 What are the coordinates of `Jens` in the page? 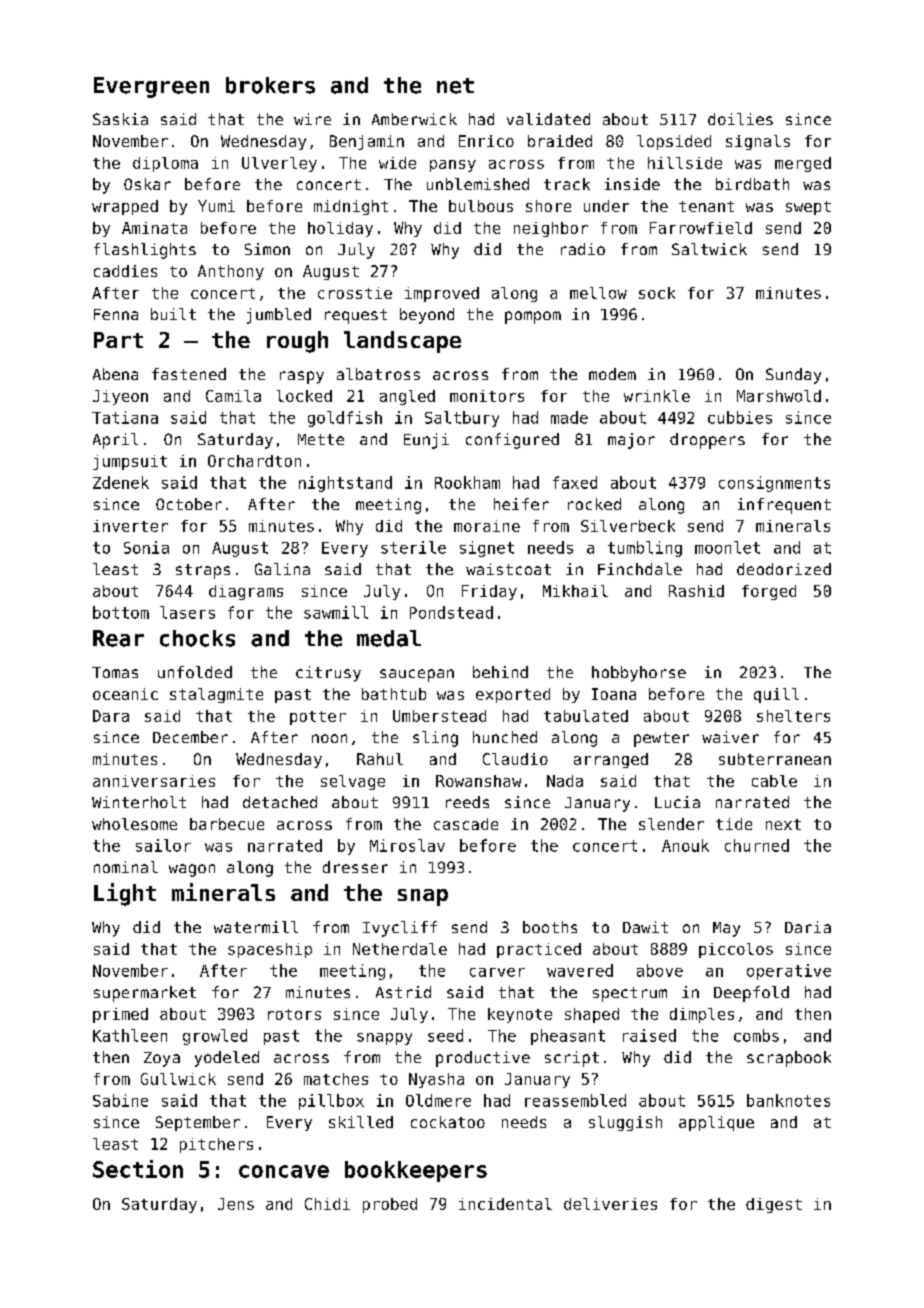 It's located at (236, 1204).
